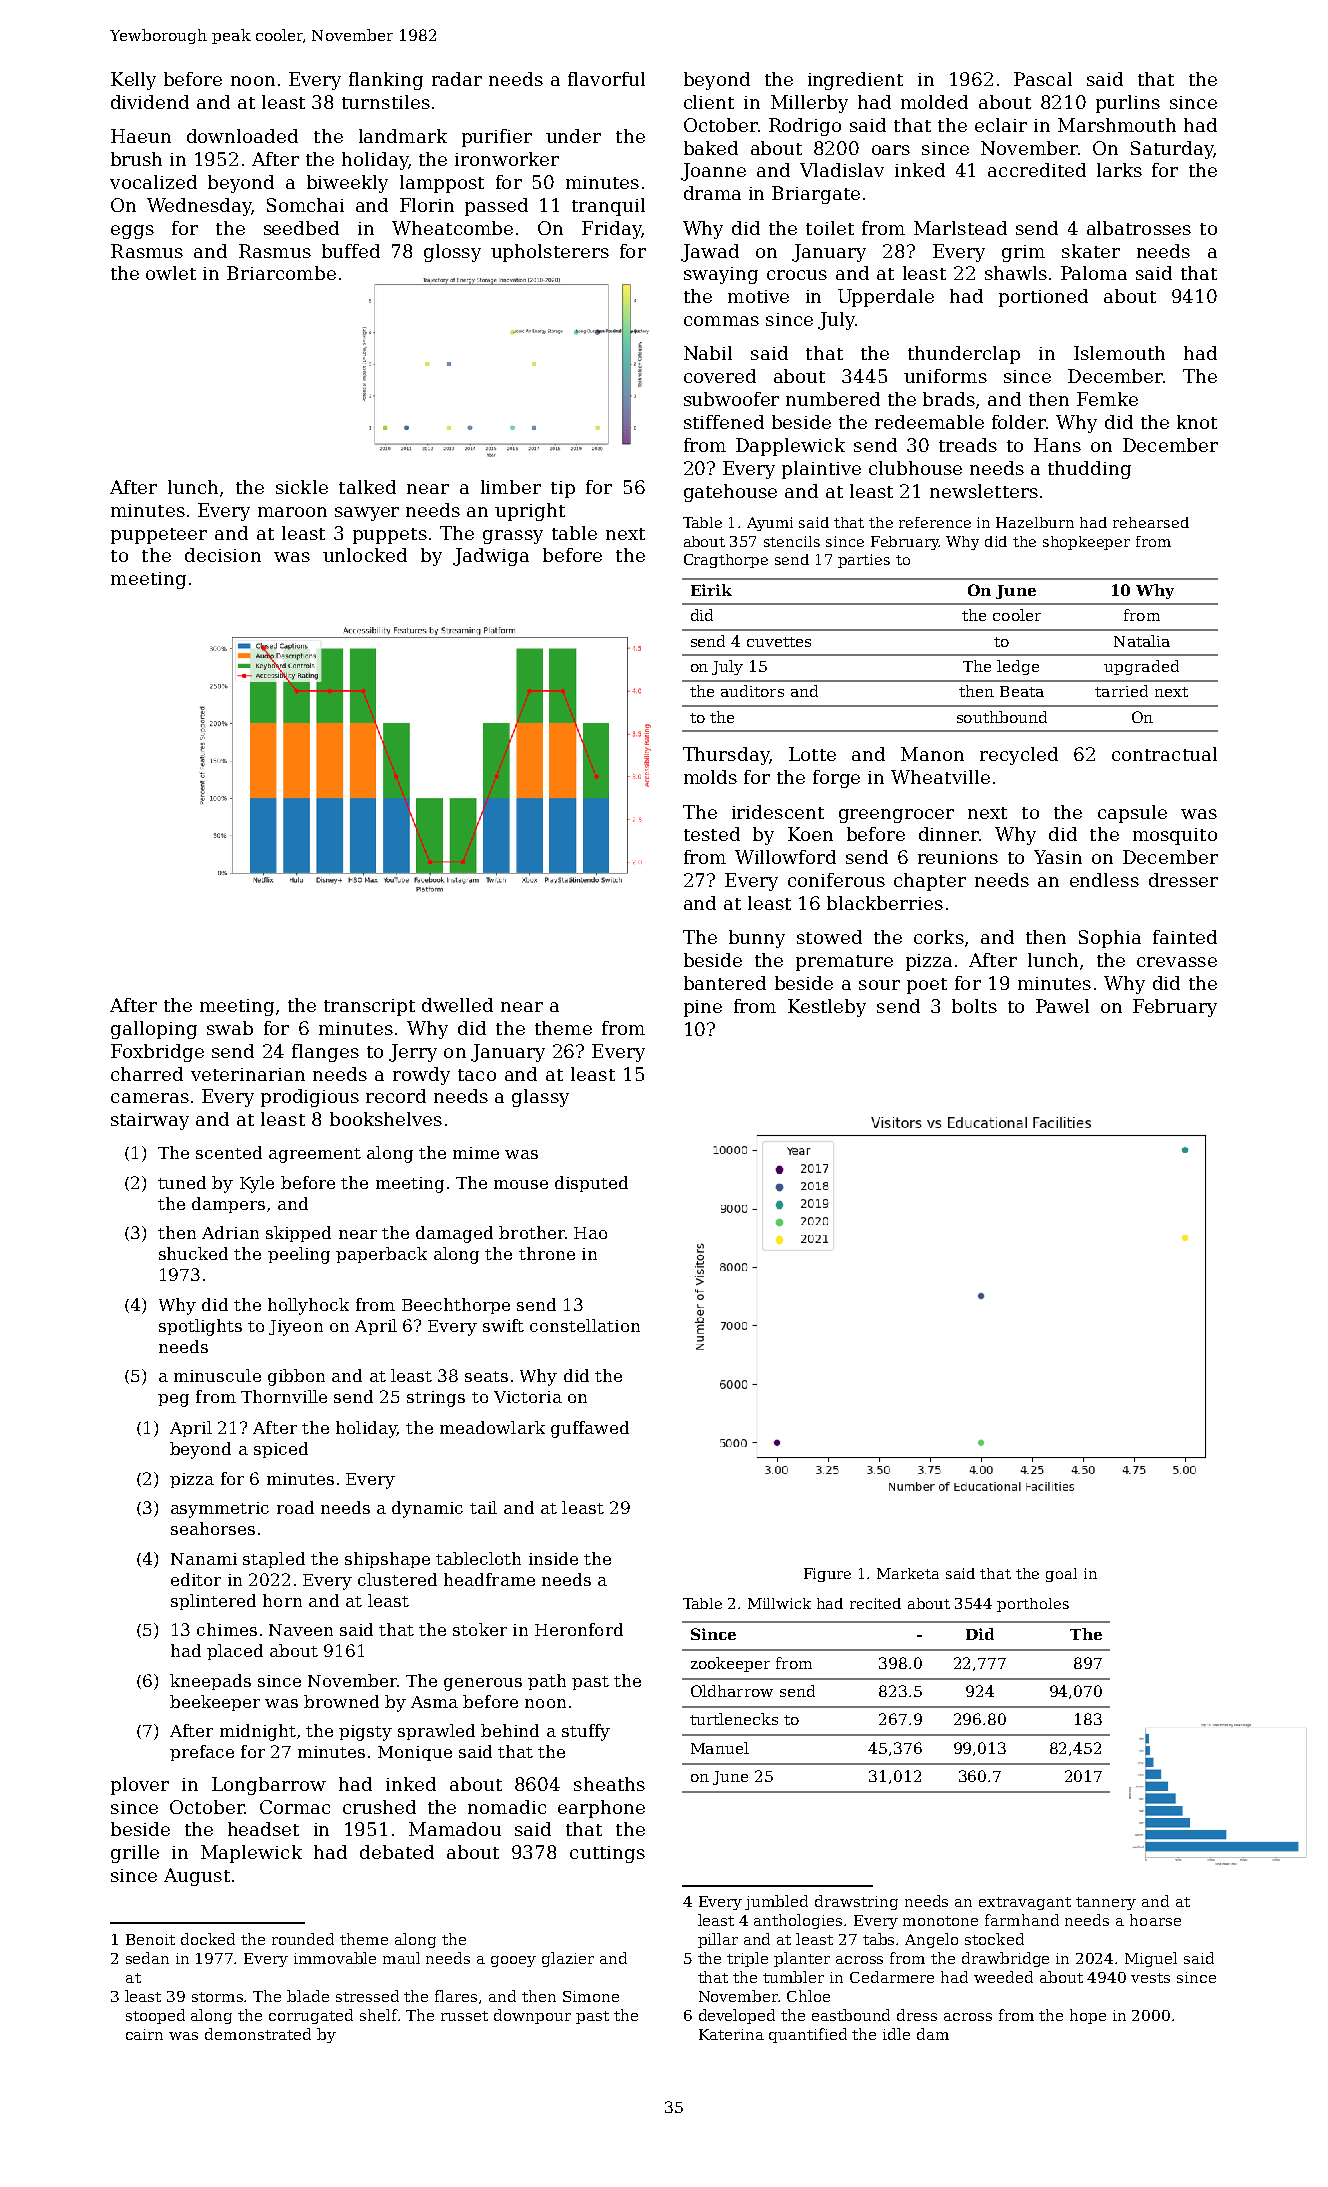  What do you see at coordinates (591, 1184) in the screenshot?
I see `disputed` at bounding box center [591, 1184].
